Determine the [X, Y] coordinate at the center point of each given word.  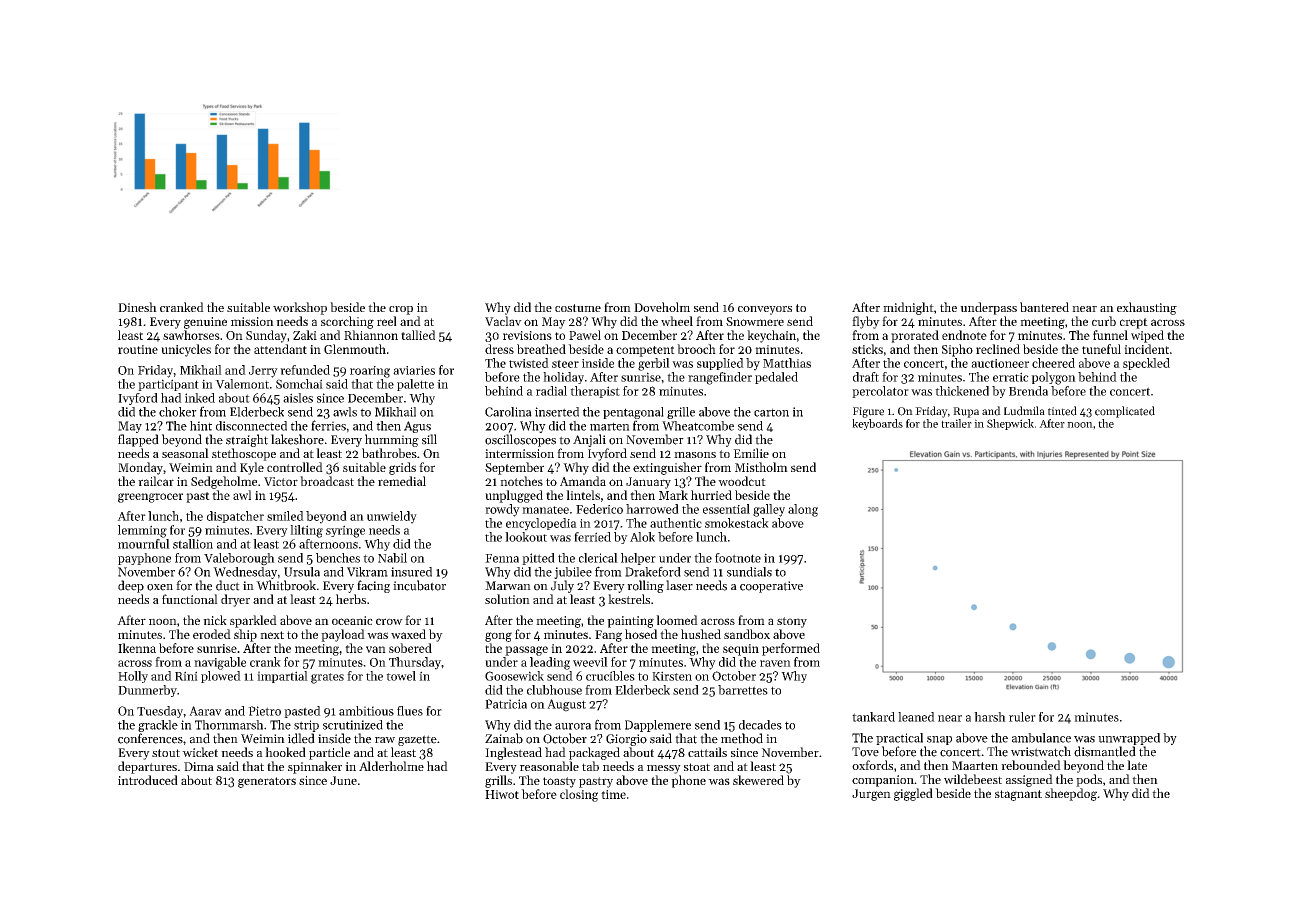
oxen [160, 587]
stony [792, 622]
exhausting [1147, 308]
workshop [300, 308]
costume [578, 308]
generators [267, 782]
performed [791, 649]
